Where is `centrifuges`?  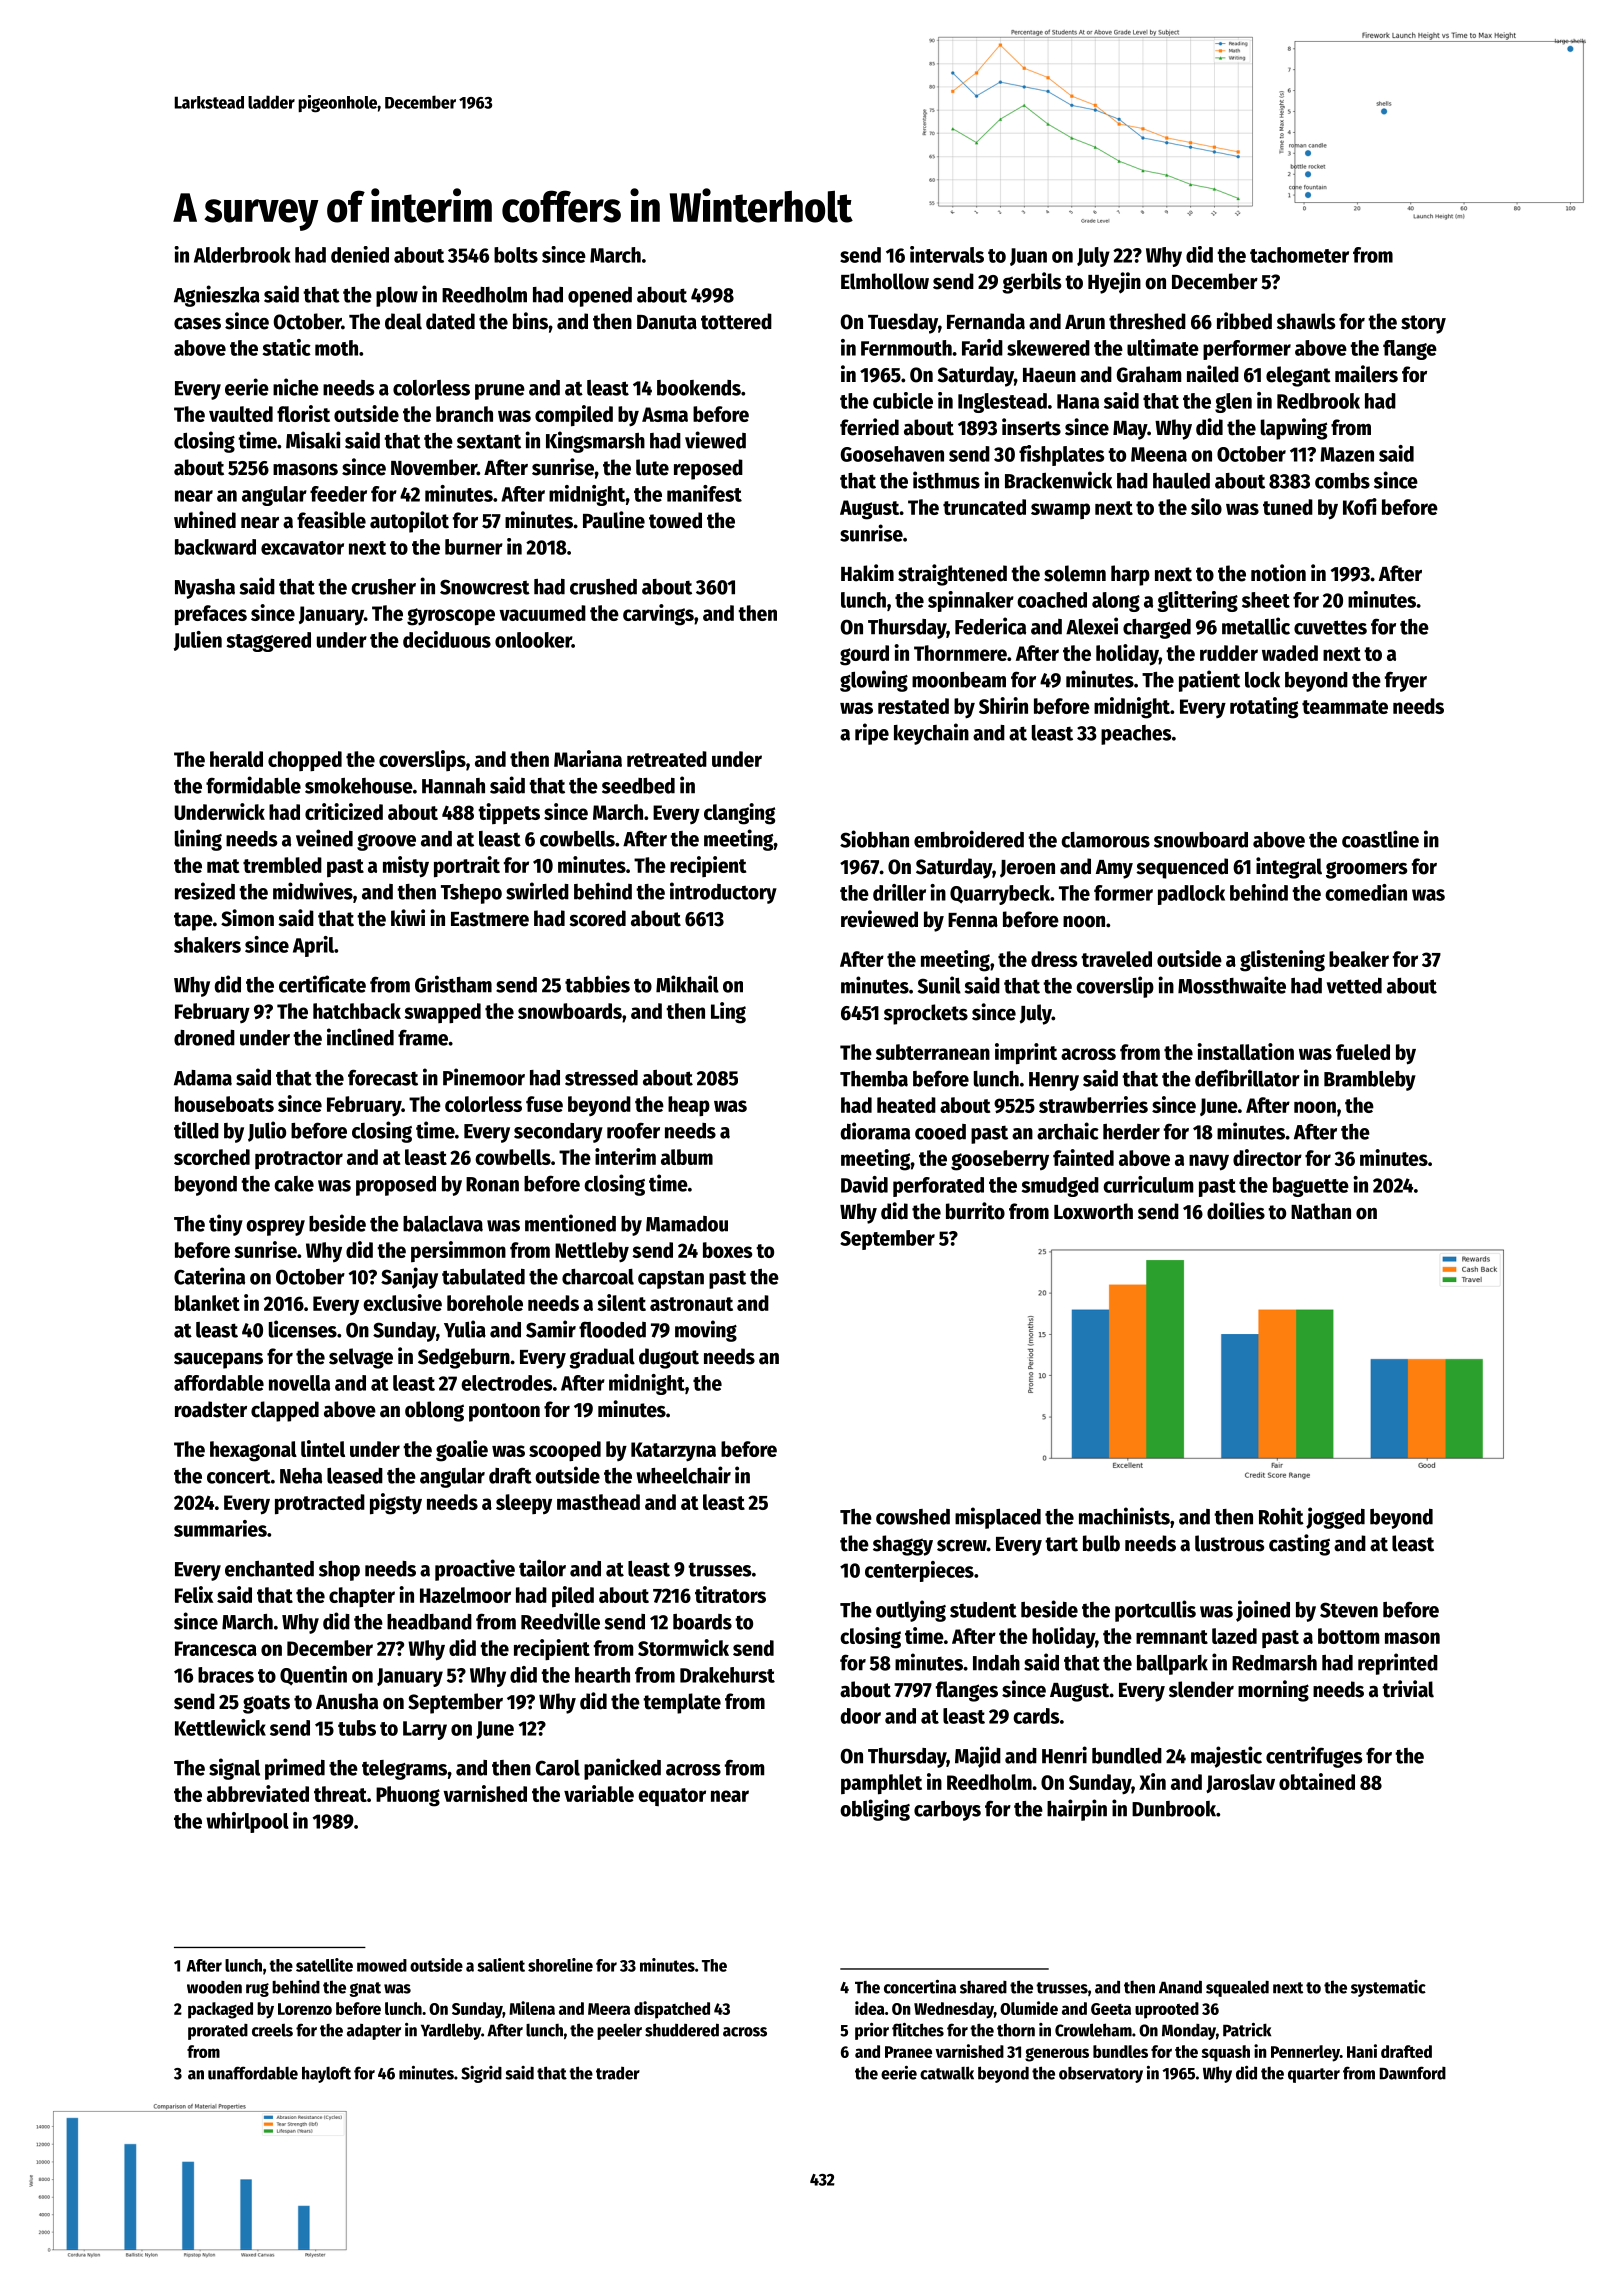
centrifuges is located at coordinates (1314, 1757).
